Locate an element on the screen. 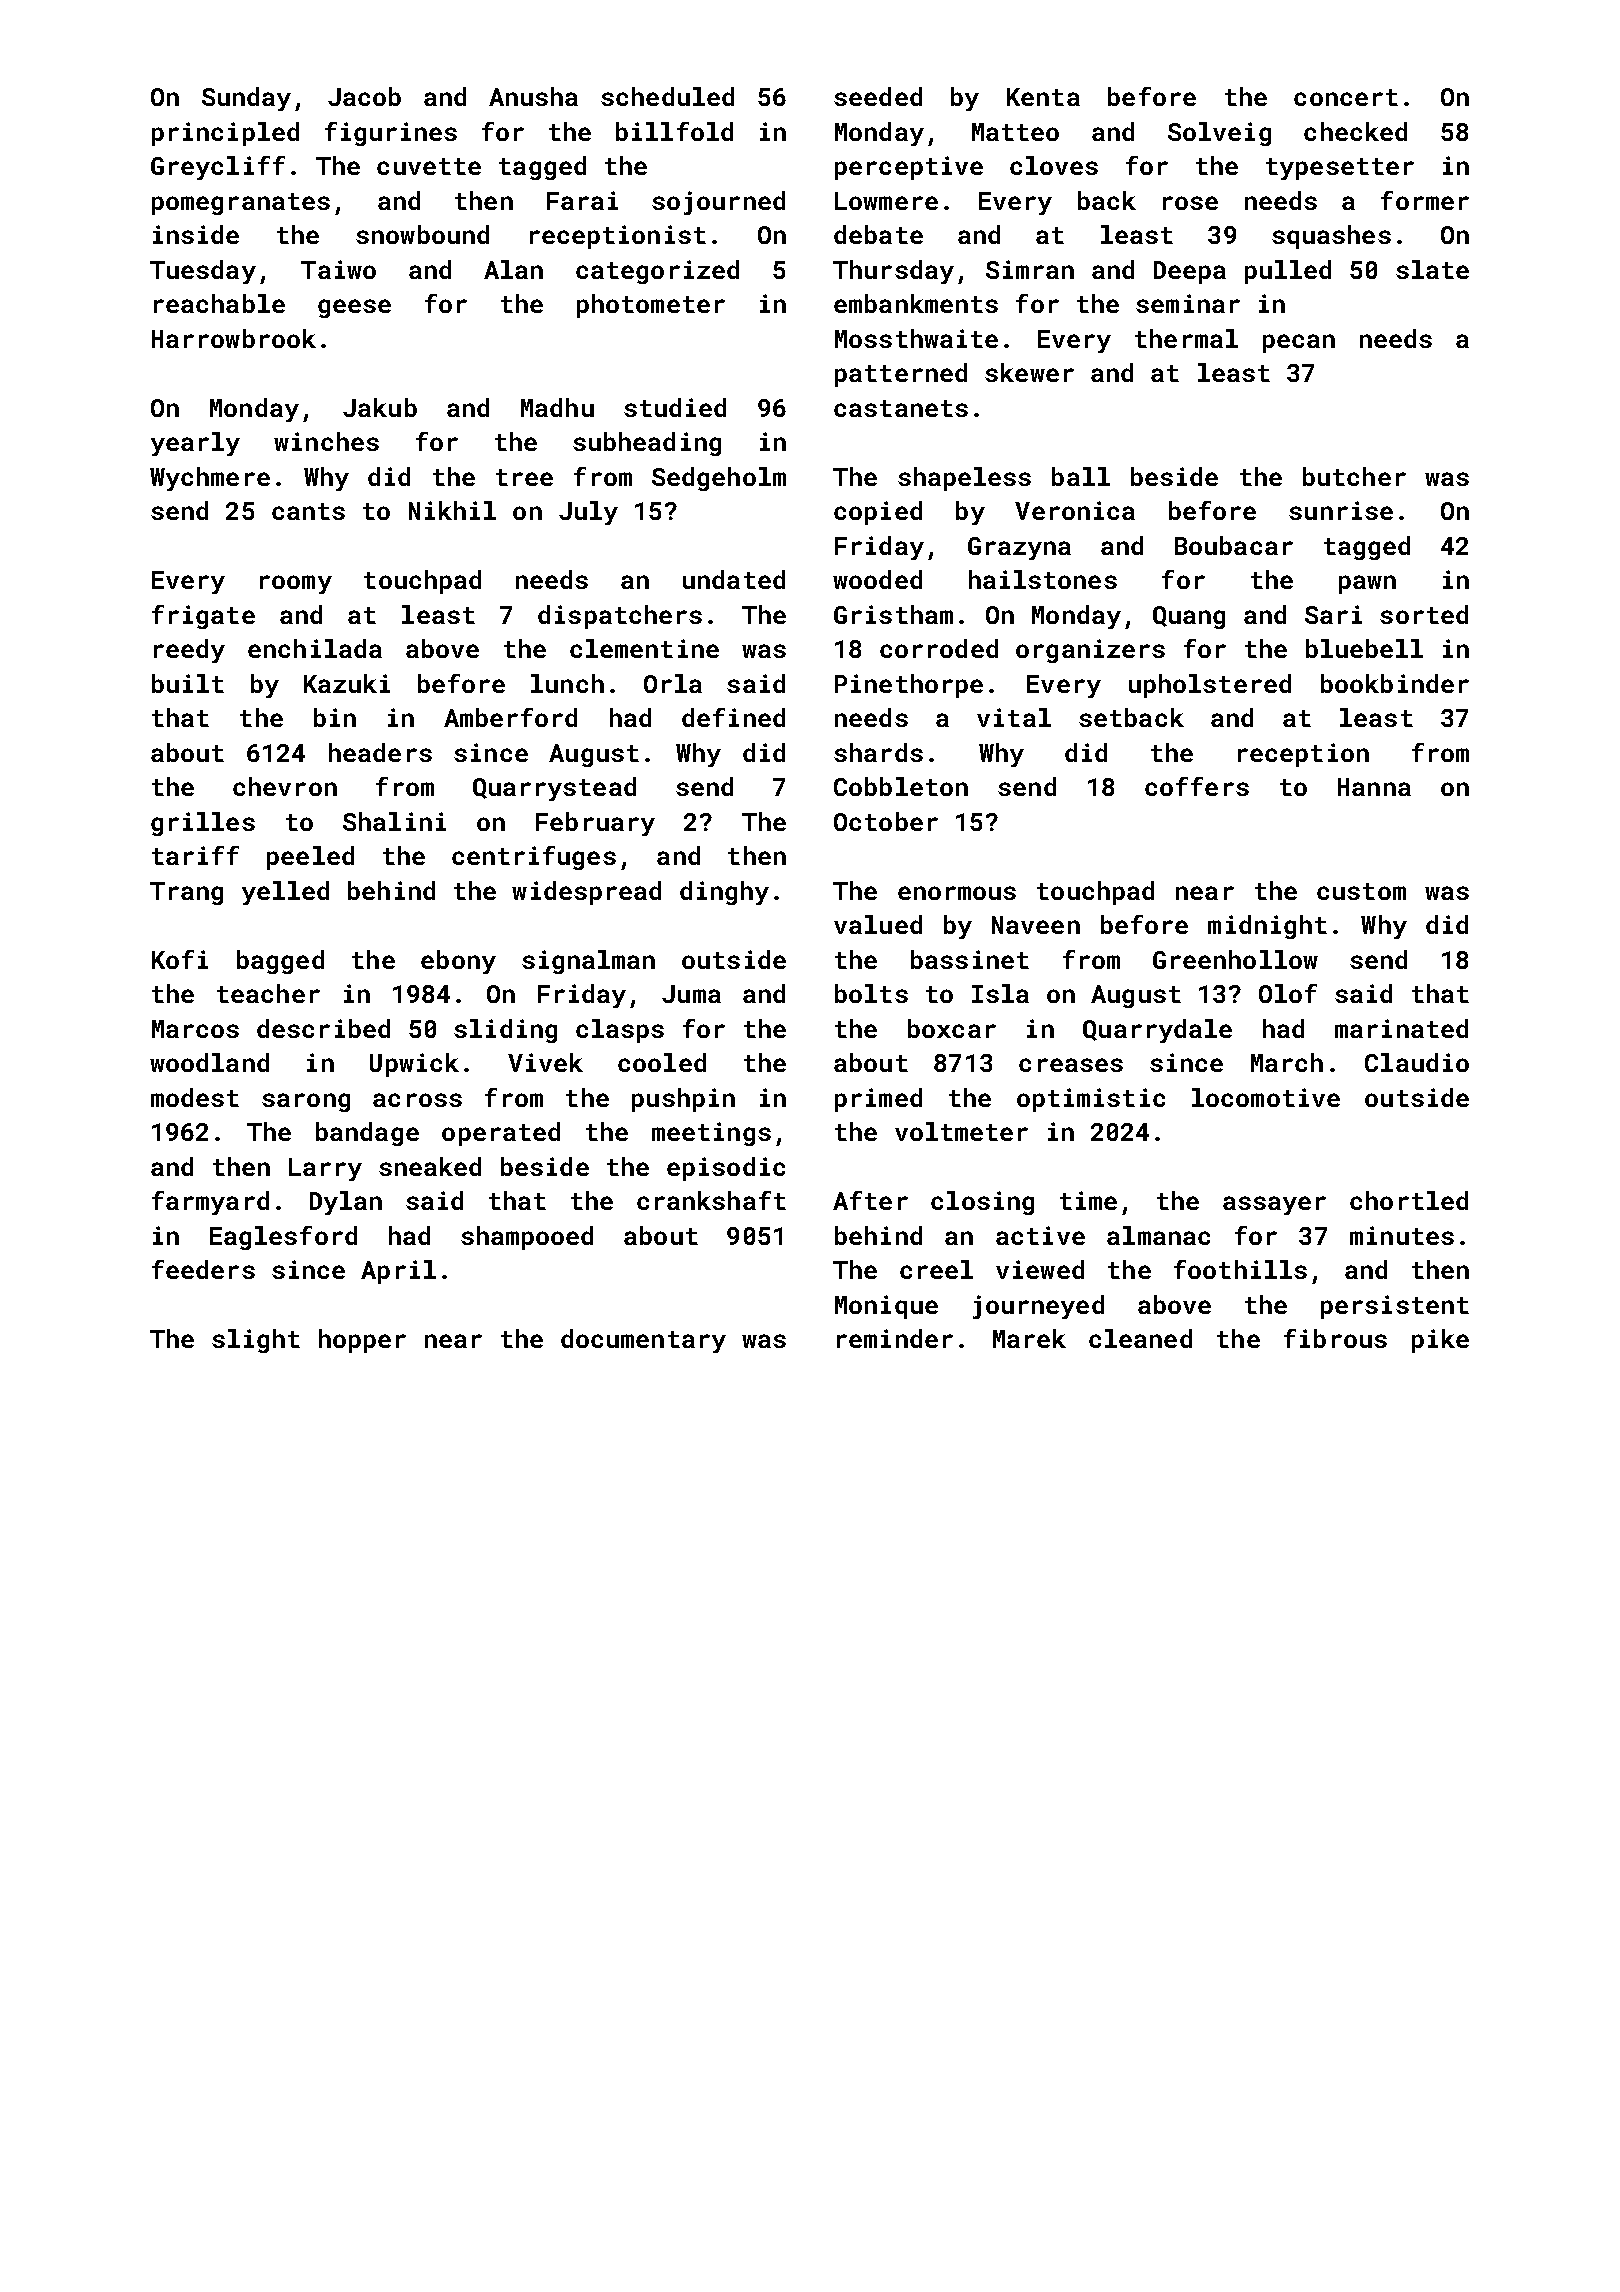  February is located at coordinates (595, 824).
